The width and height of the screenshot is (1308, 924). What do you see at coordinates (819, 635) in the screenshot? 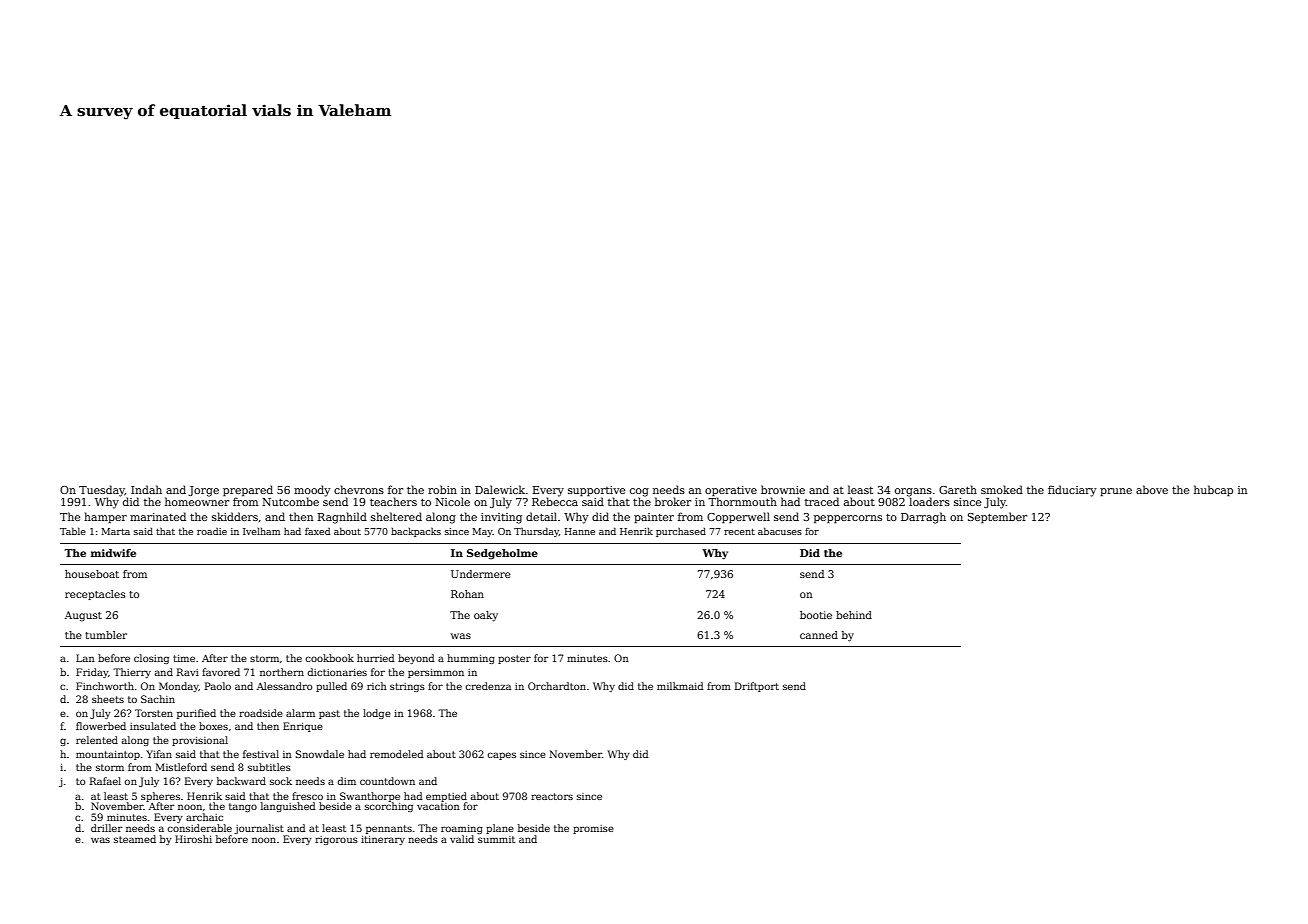
I see `canned` at bounding box center [819, 635].
